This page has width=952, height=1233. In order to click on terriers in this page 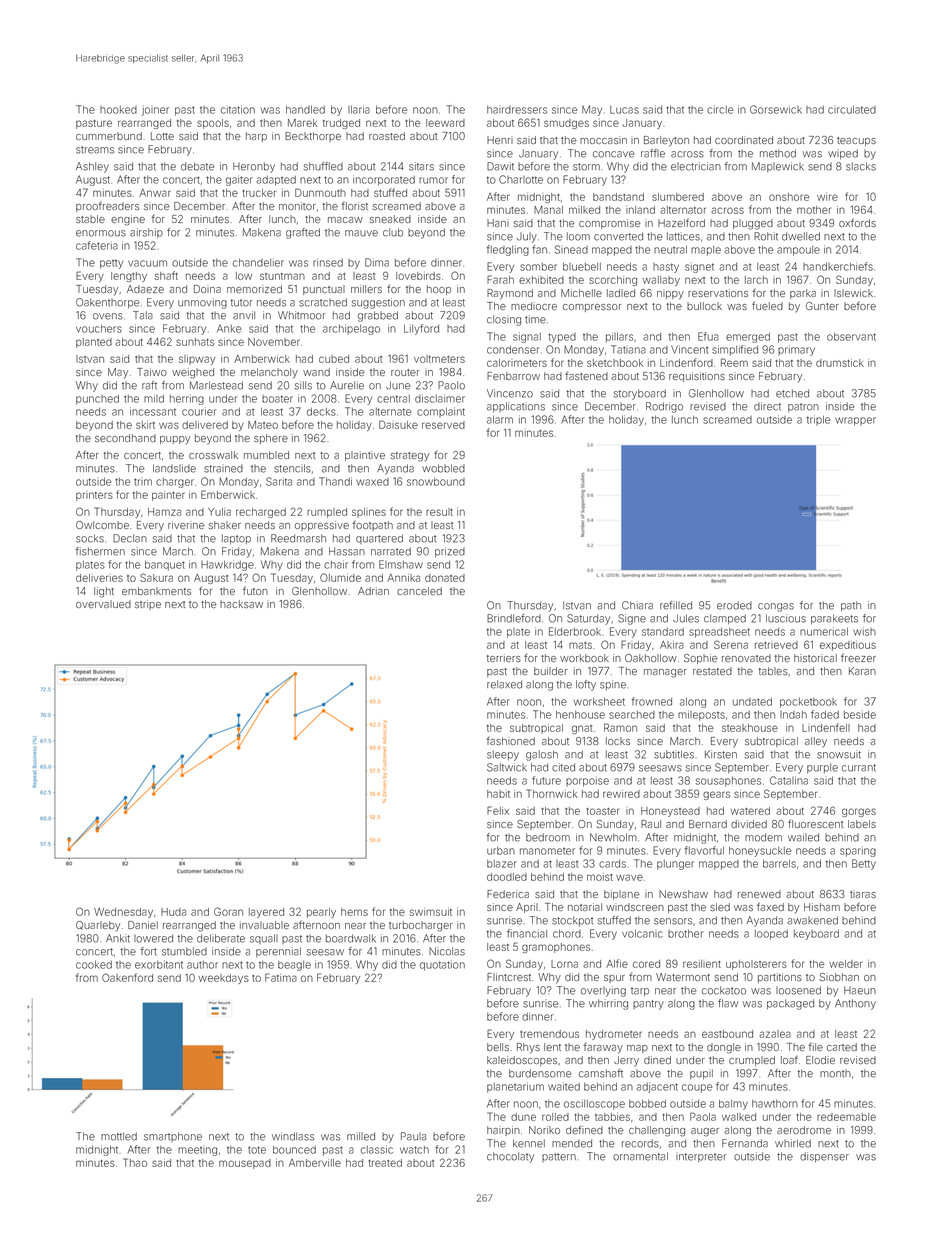, I will do `click(504, 658)`.
